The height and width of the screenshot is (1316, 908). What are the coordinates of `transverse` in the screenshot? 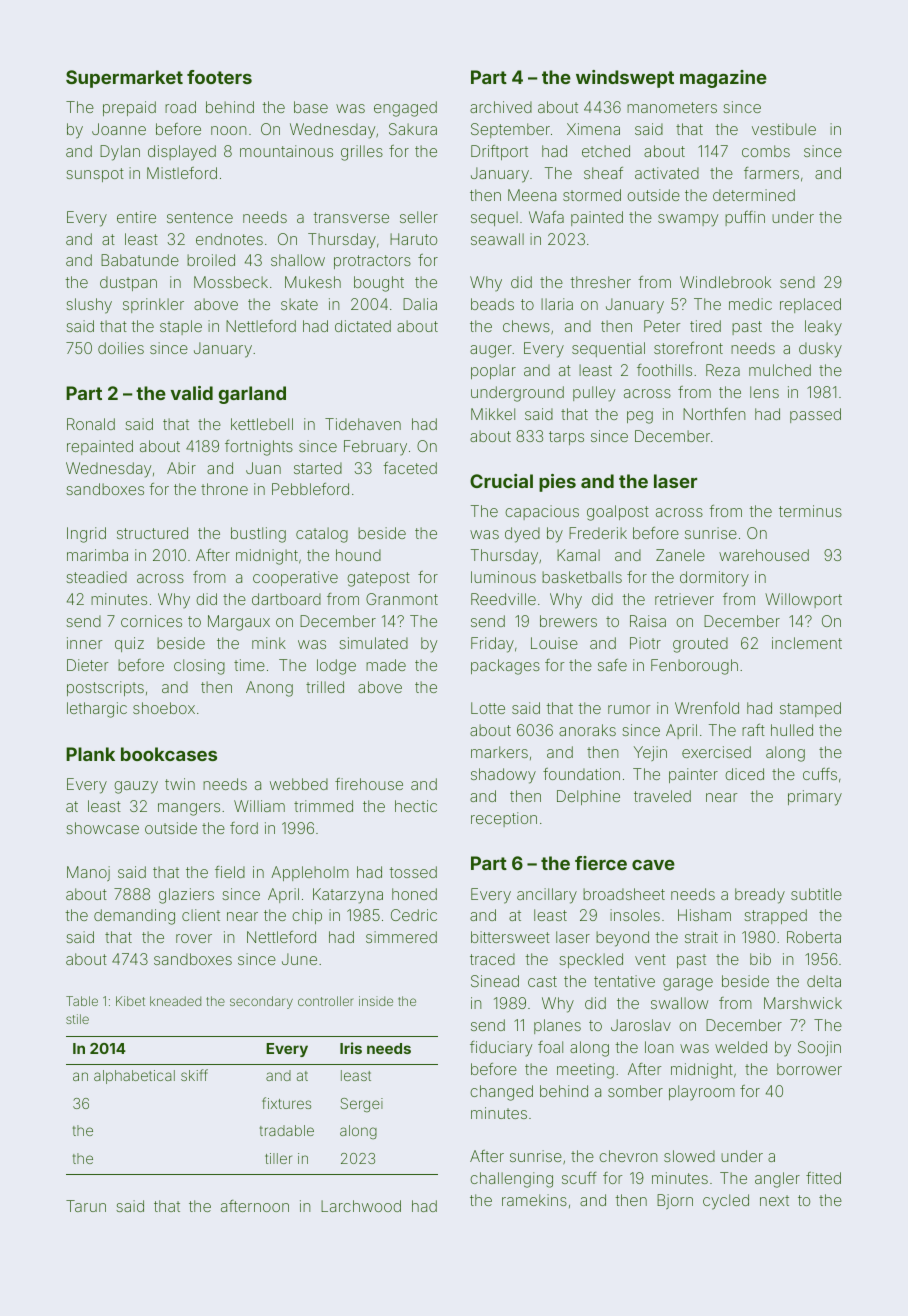 It's located at (351, 217).
